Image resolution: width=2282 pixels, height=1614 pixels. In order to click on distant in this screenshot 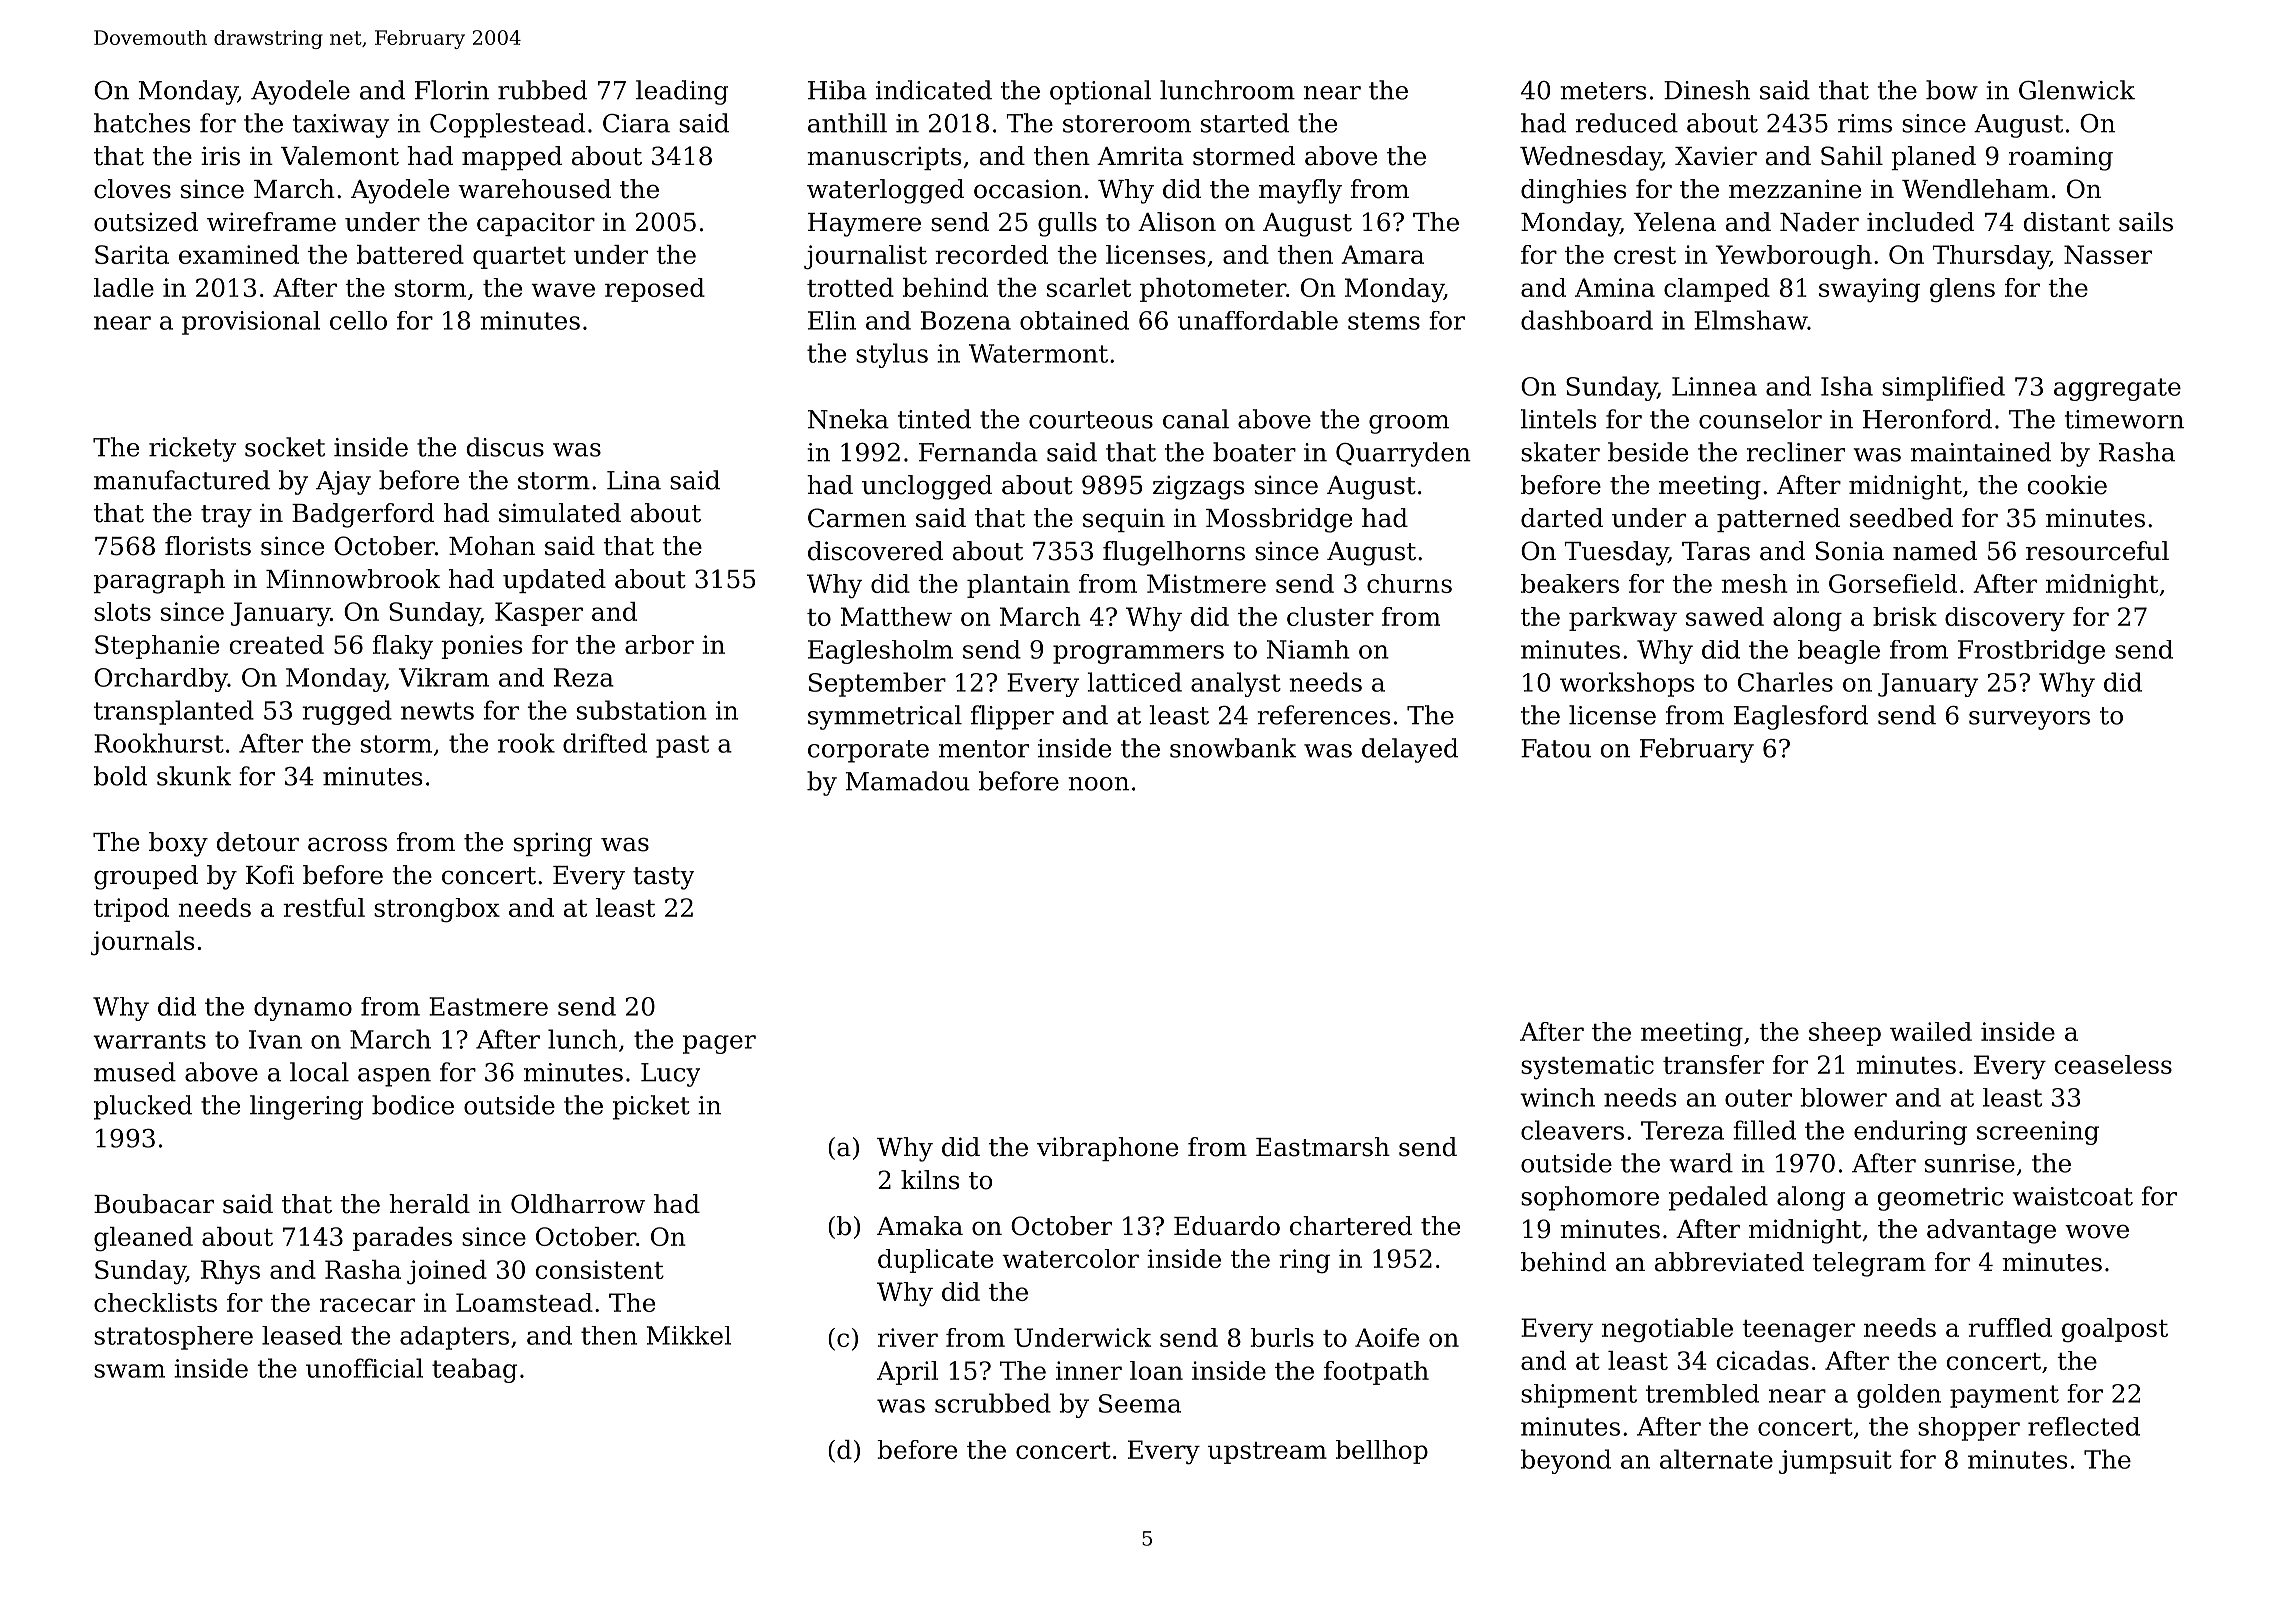, I will do `click(2066, 222)`.
